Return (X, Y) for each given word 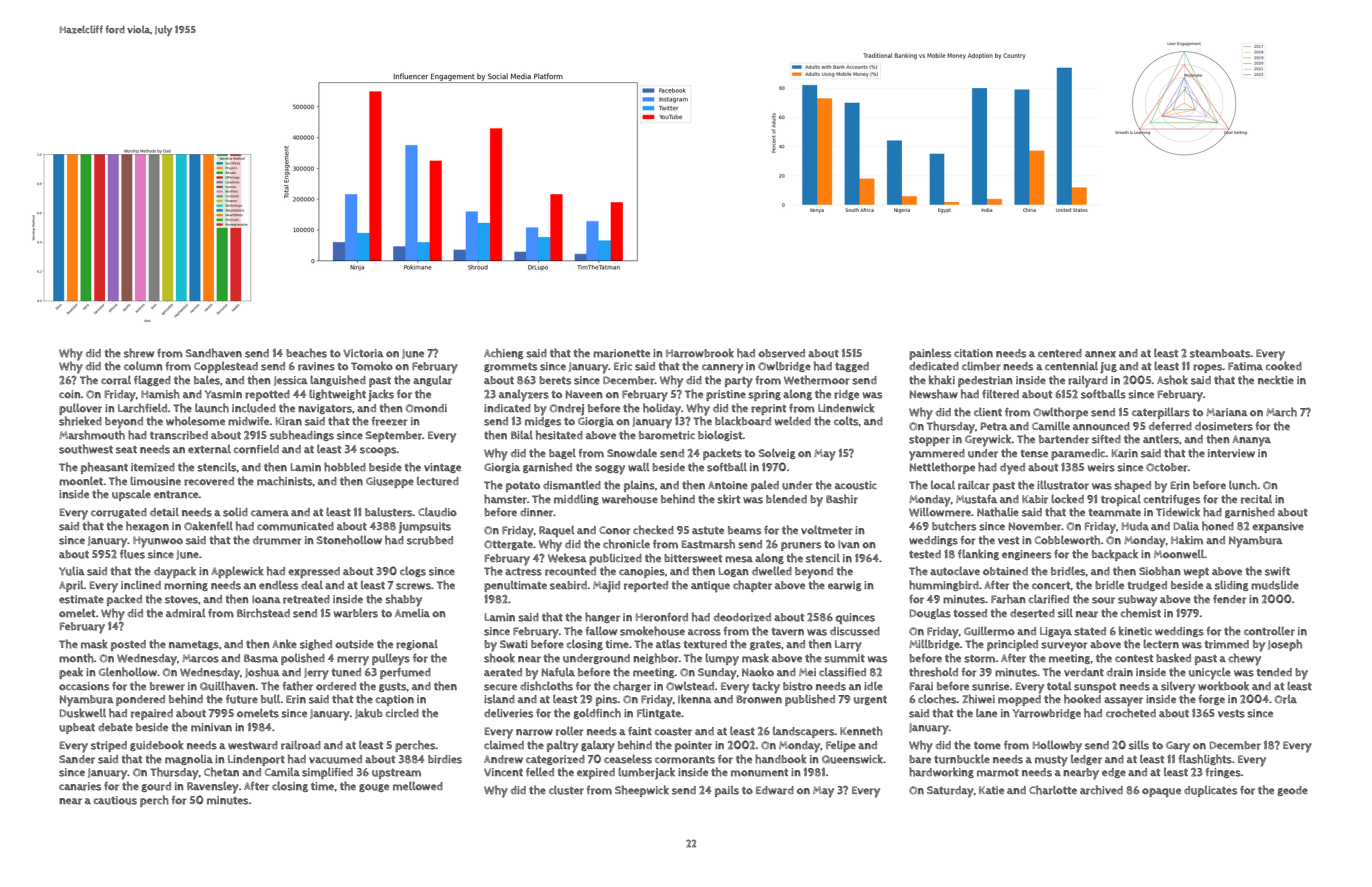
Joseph (1285, 645)
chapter (752, 586)
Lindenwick (846, 408)
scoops (378, 451)
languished (338, 380)
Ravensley (213, 787)
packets (722, 454)
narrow (534, 732)
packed (124, 600)
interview (1231, 453)
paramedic (1078, 454)
